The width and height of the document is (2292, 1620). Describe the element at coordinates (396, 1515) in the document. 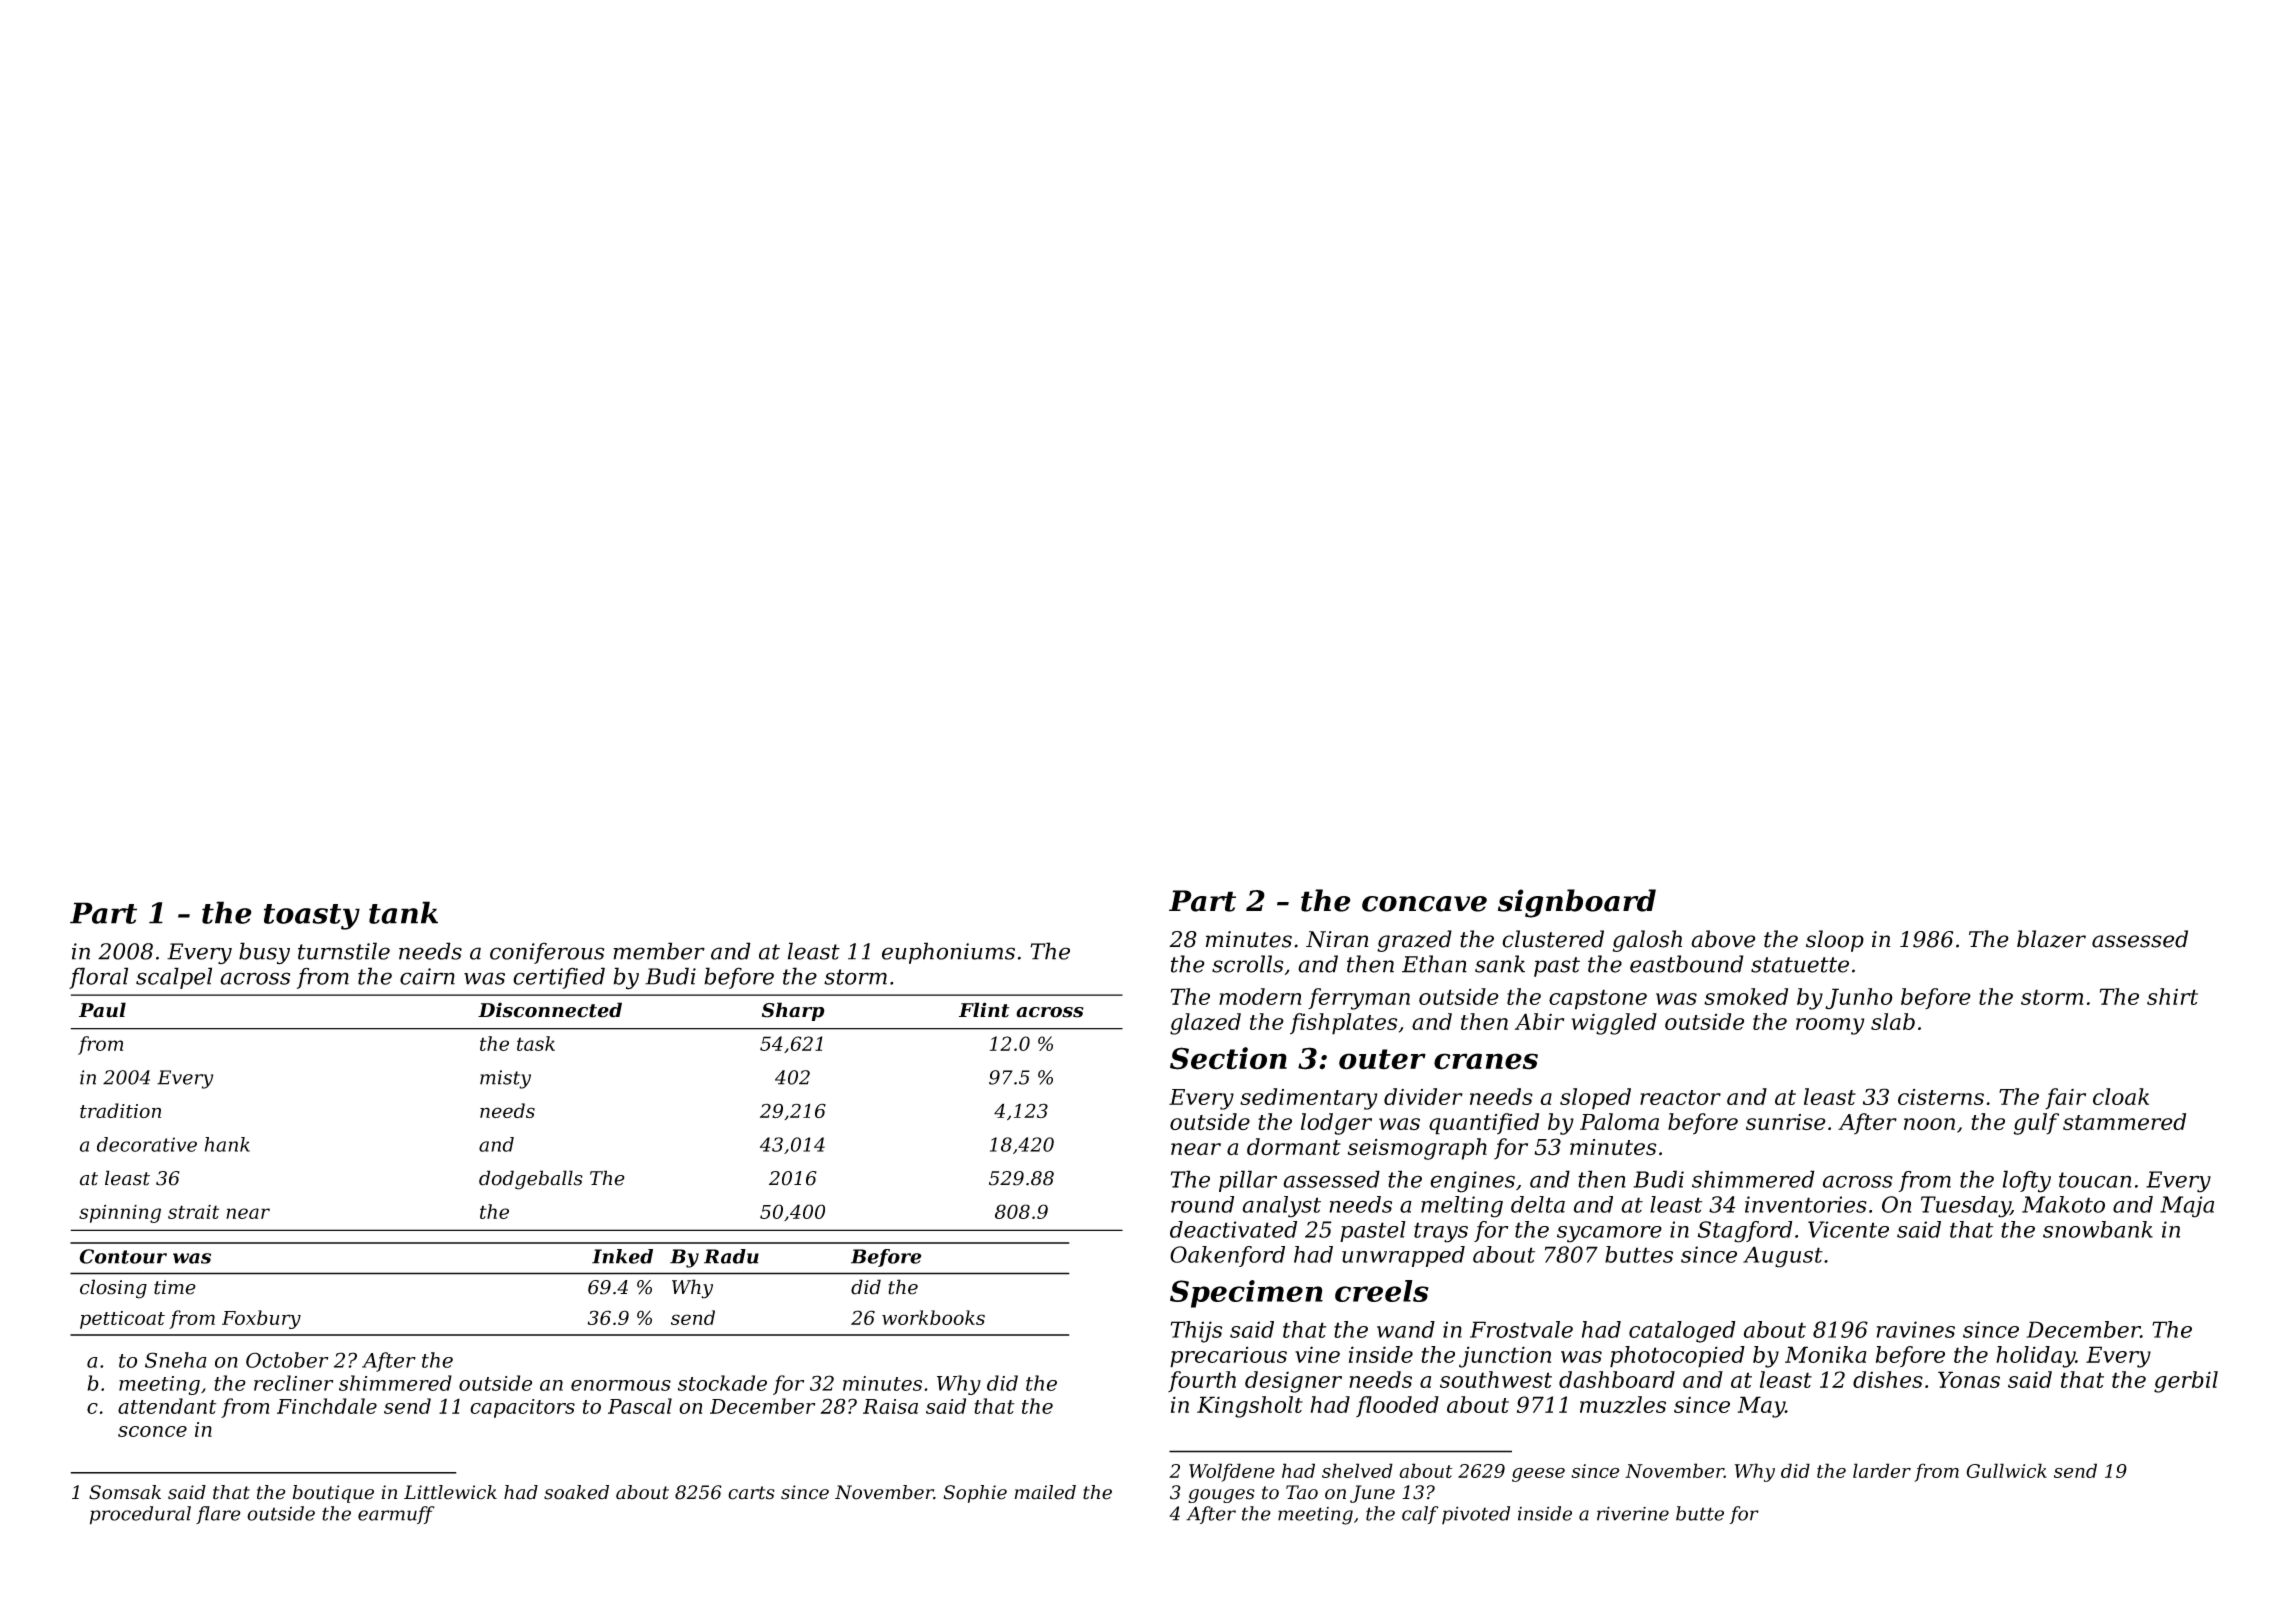

I see `earmuff` at that location.
